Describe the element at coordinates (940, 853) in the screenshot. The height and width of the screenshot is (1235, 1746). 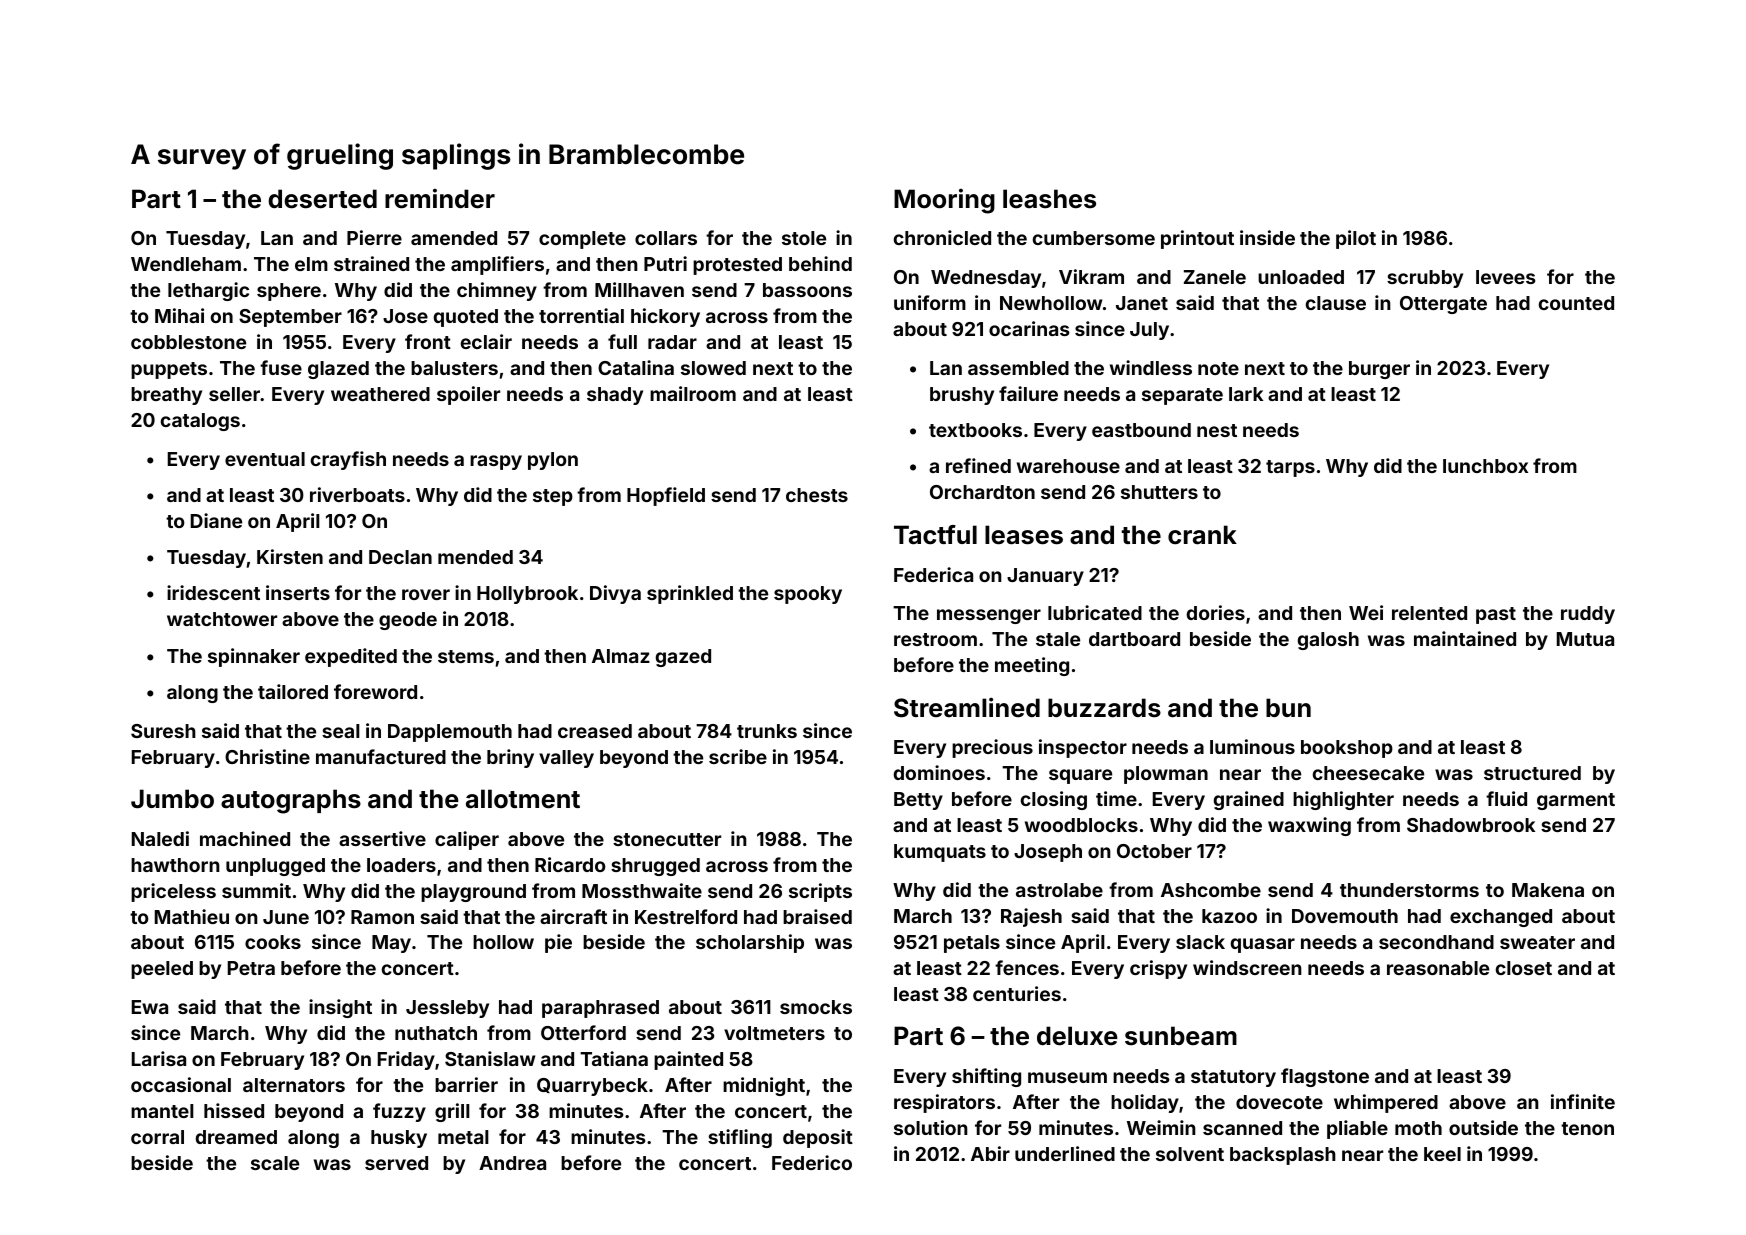
I see `kumquats` at that location.
